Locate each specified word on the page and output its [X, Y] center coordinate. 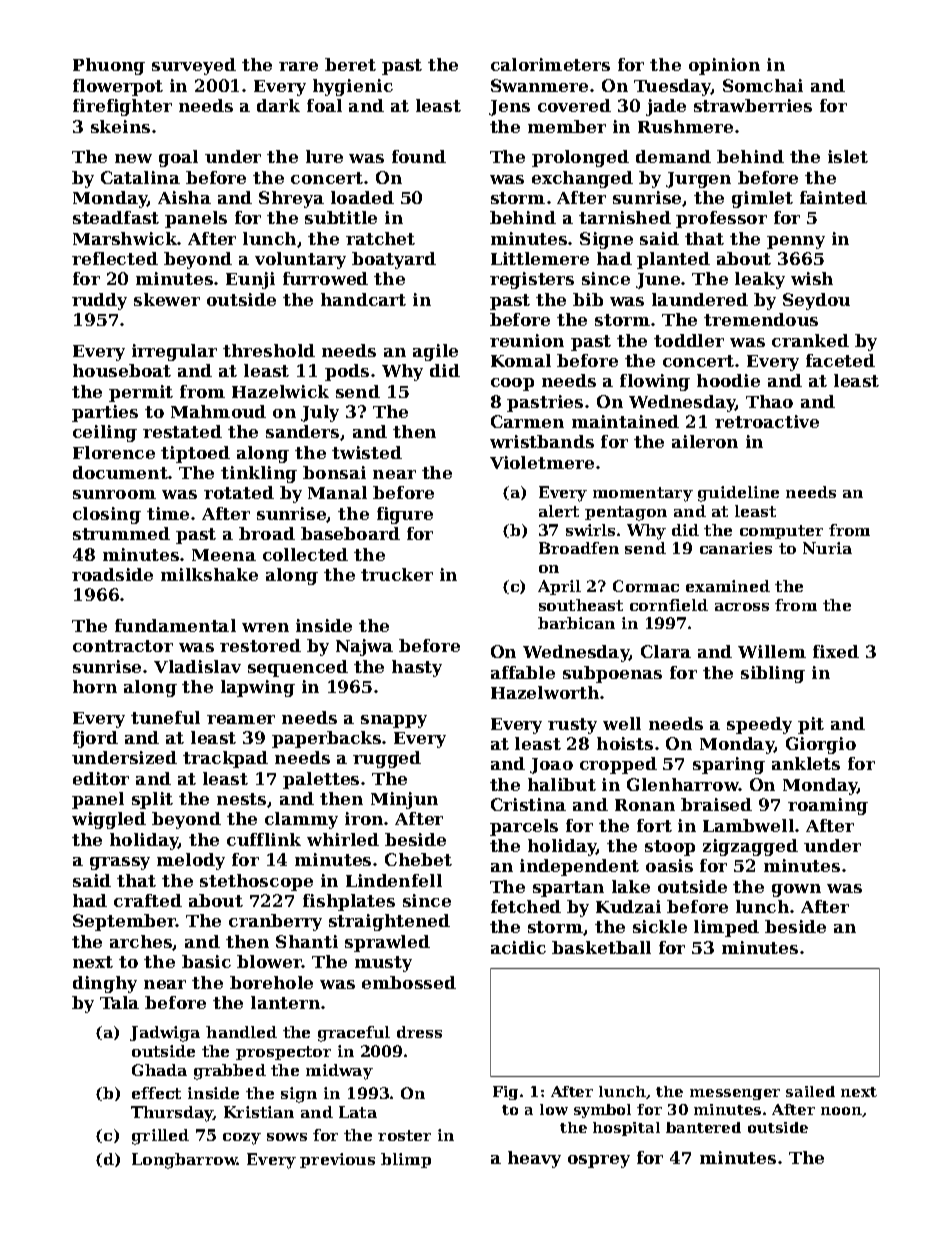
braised [716, 804]
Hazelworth [545, 692]
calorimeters [550, 64]
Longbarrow [185, 1161]
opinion [724, 66]
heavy [534, 1159]
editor [101, 778]
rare [298, 66]
